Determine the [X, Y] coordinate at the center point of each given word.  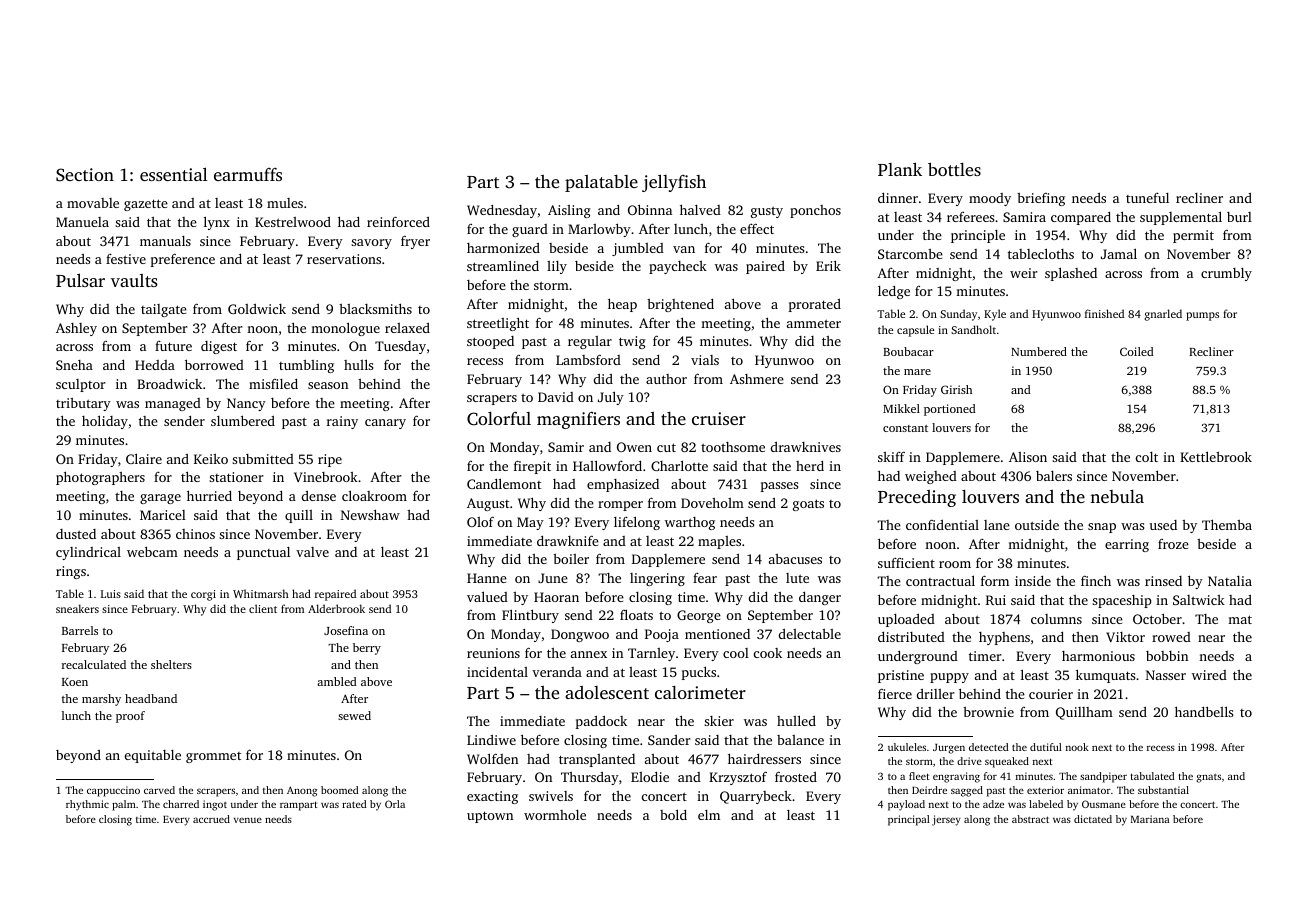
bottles [954, 169]
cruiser [719, 418]
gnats [1208, 778]
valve [312, 552]
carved [159, 790]
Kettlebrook [1216, 456]
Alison [1028, 457]
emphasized [623, 485]
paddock [601, 722]
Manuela [82, 222]
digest [219, 347]
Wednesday [502, 211]
